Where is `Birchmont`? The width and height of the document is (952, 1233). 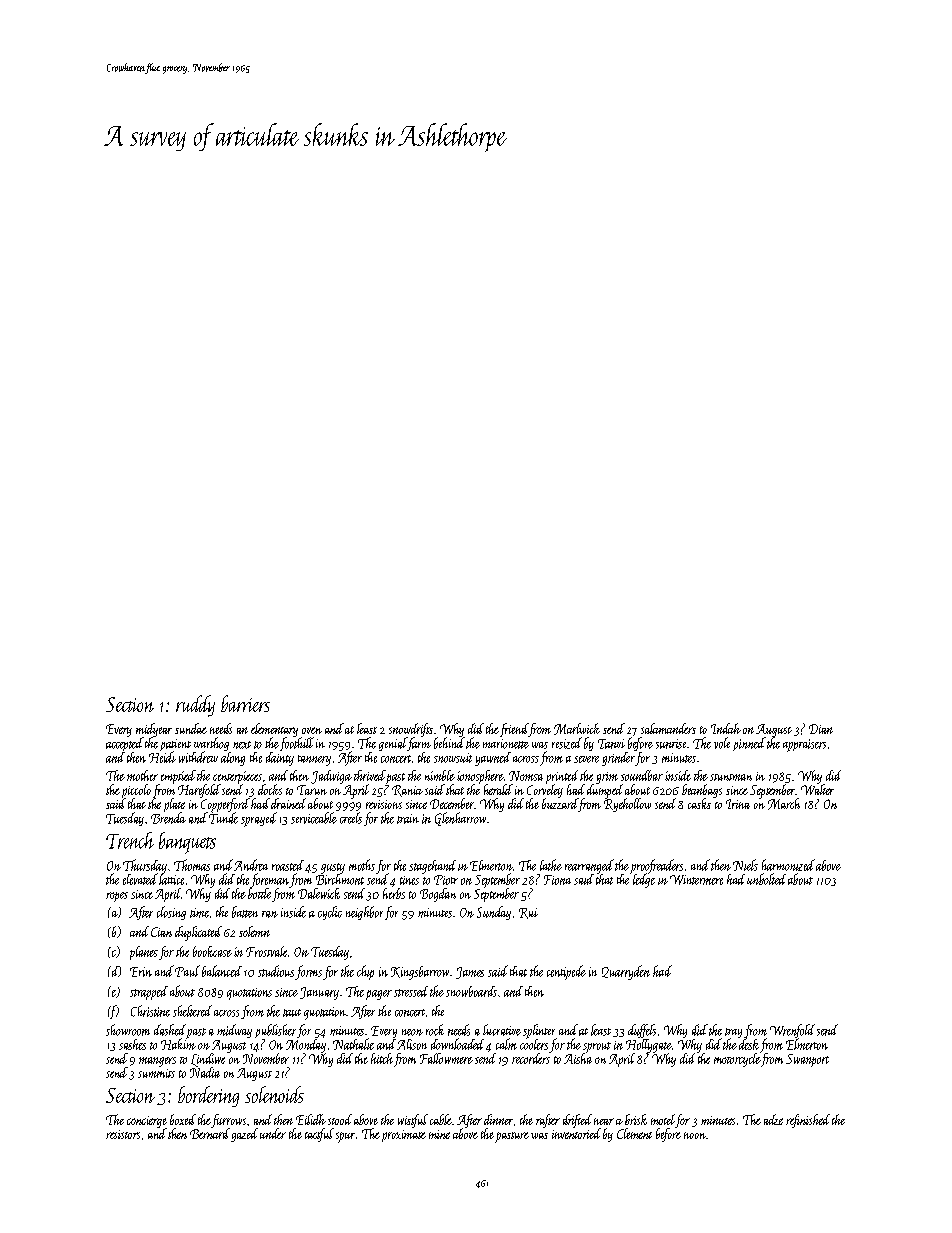
Birchmont is located at coordinates (340, 879).
